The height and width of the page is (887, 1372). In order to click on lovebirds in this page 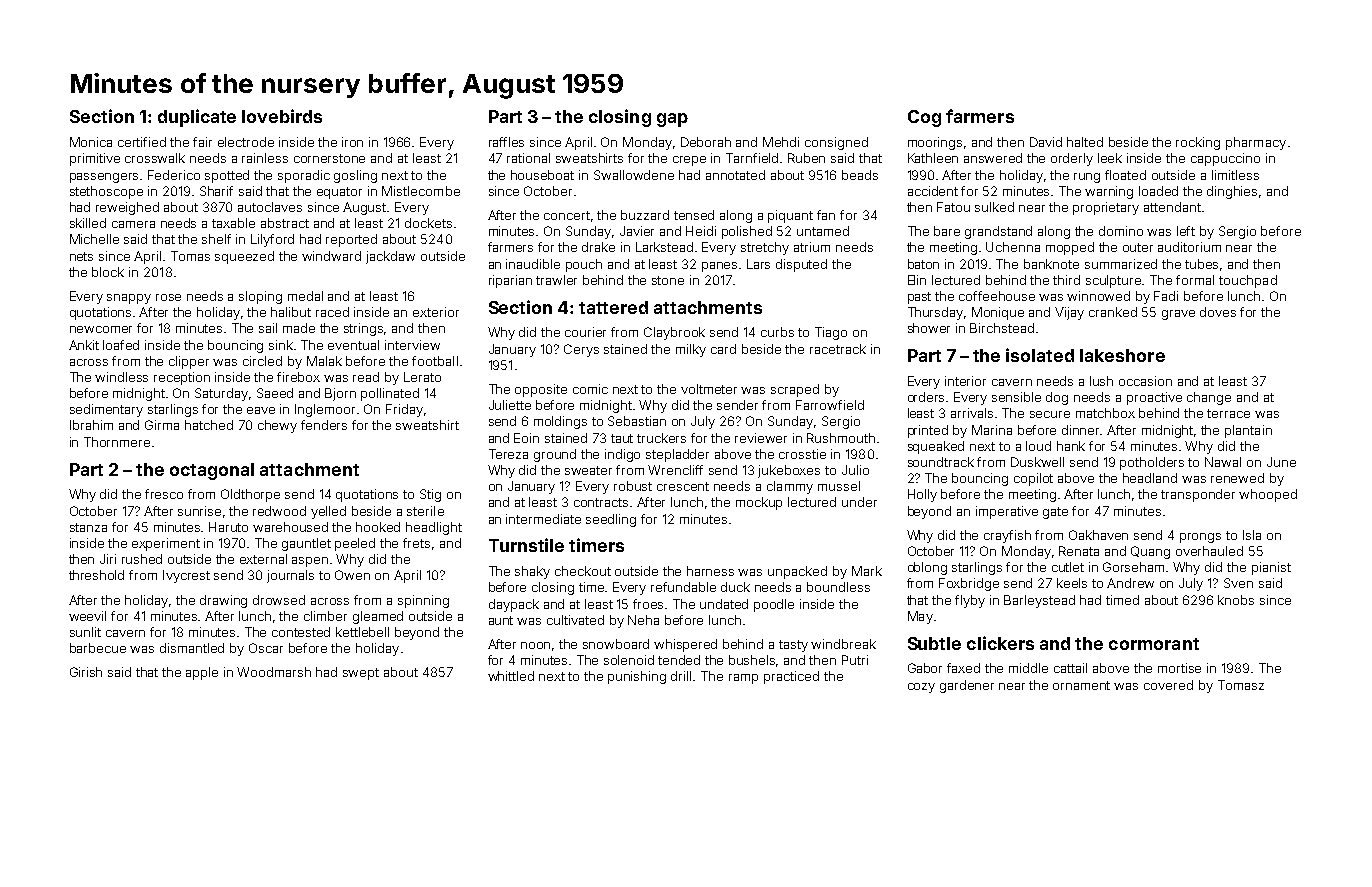, I will do `click(282, 116)`.
